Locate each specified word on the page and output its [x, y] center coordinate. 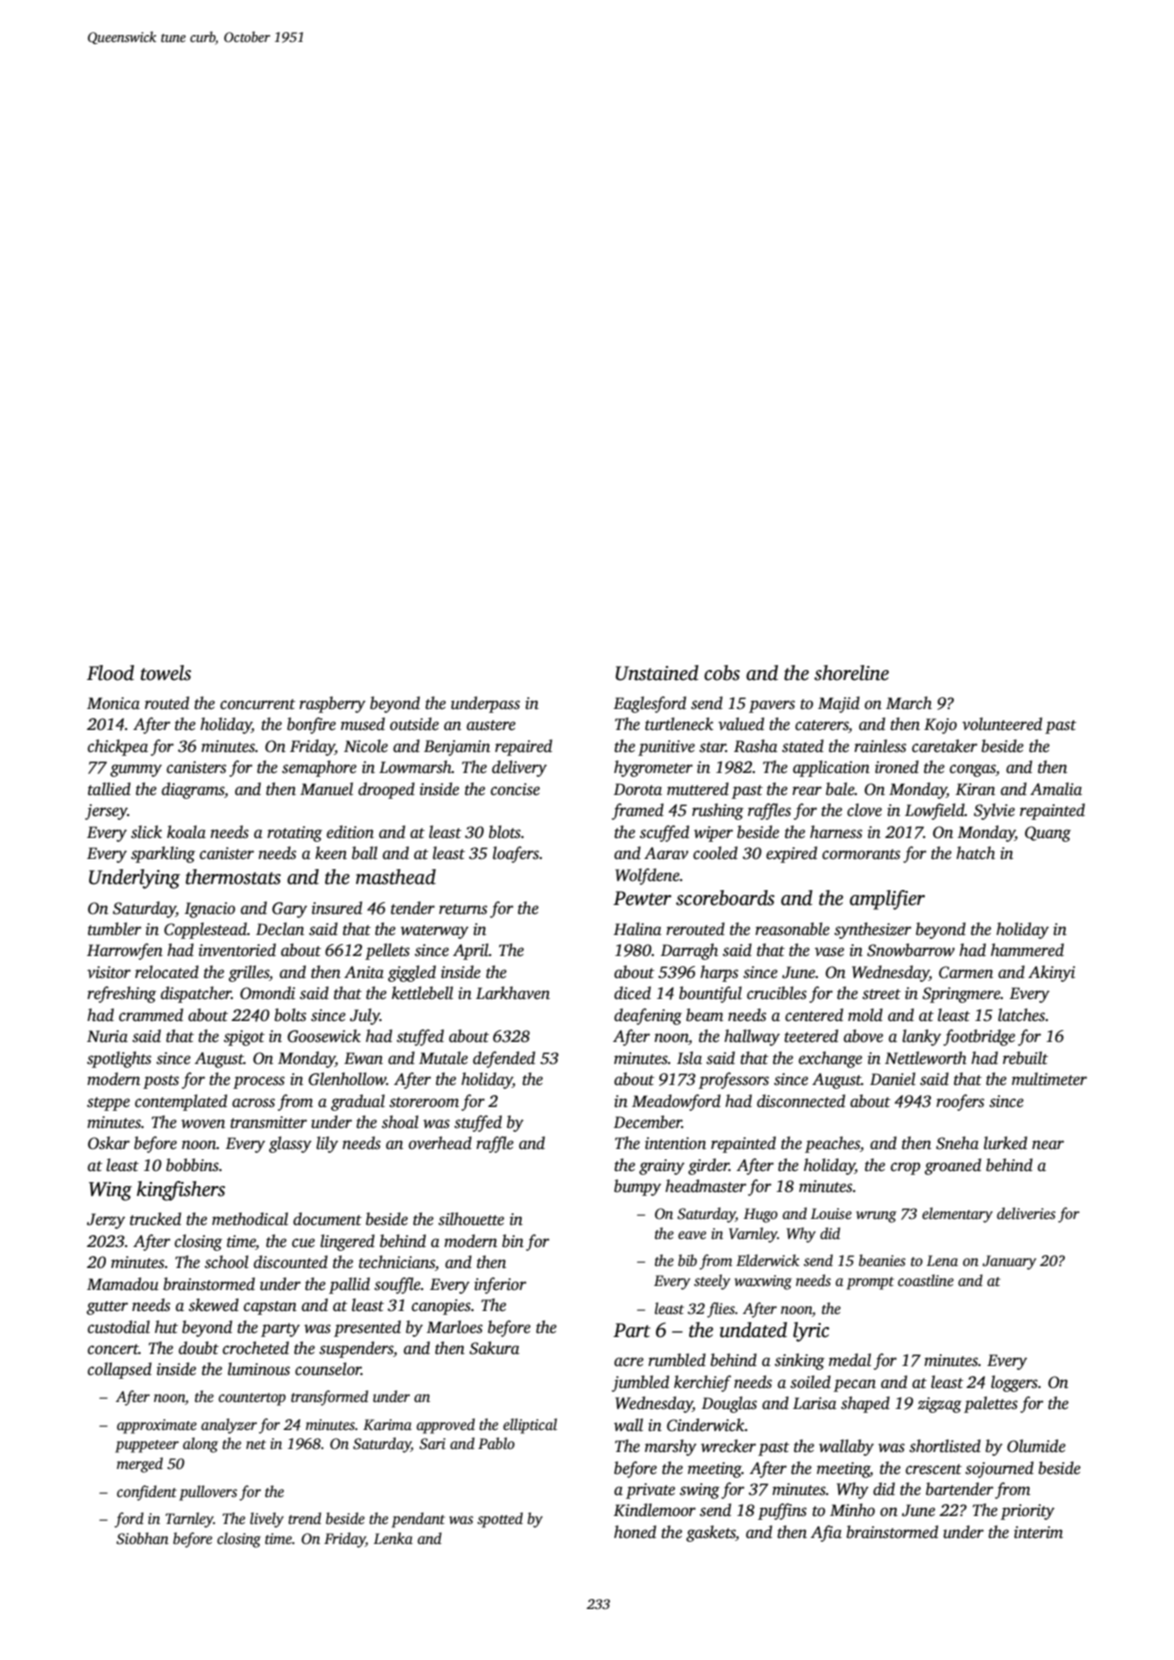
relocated [167, 972]
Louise [831, 1213]
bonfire [311, 725]
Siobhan [142, 1538]
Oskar [109, 1143]
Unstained [657, 673]
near [1048, 1145]
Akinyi [1051, 973]
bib [687, 1260]
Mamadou [123, 1284]
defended [504, 1059]
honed [635, 1532]
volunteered [1002, 724]
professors [734, 1080]
